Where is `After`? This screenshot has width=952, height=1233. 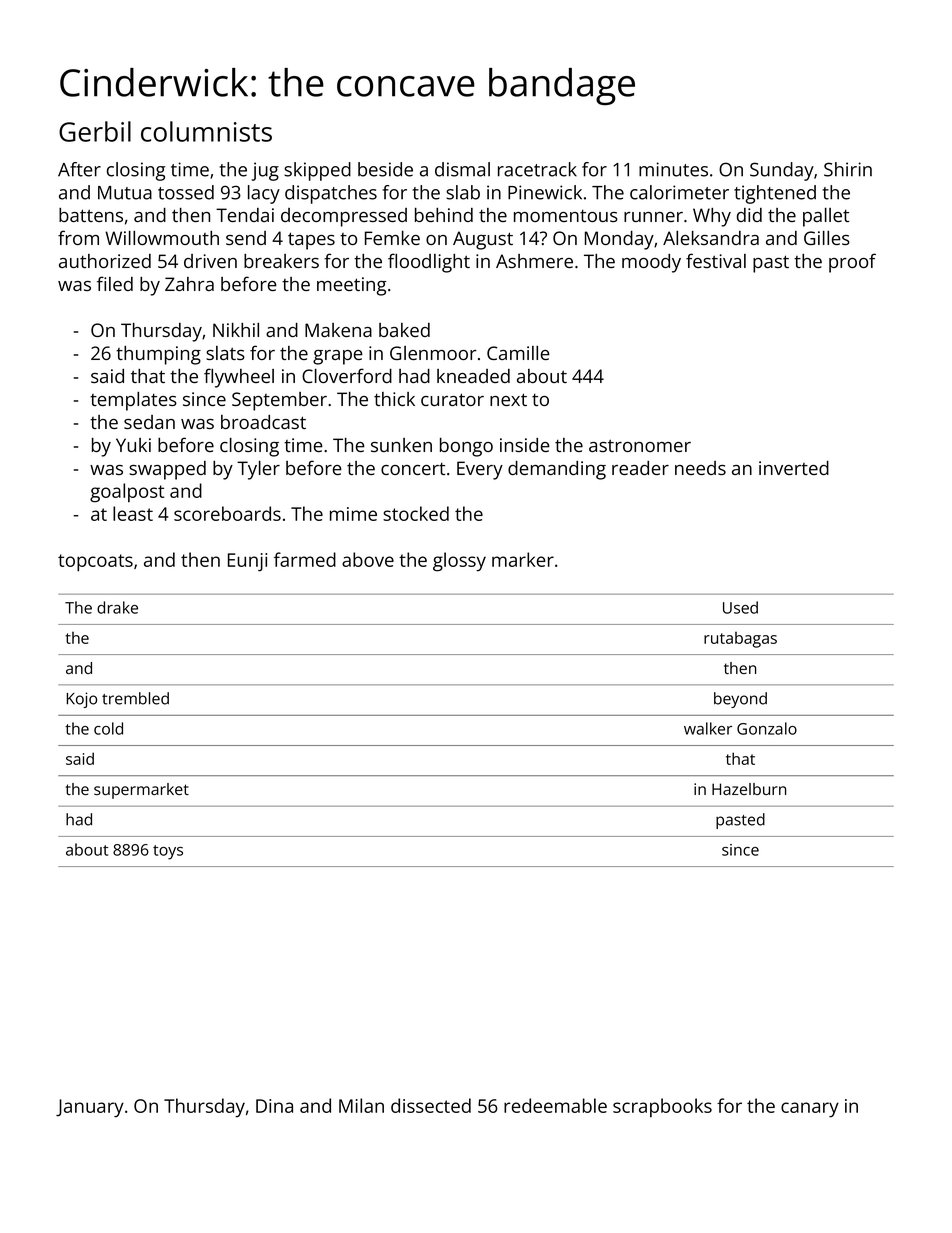
After is located at coordinates (79, 169).
